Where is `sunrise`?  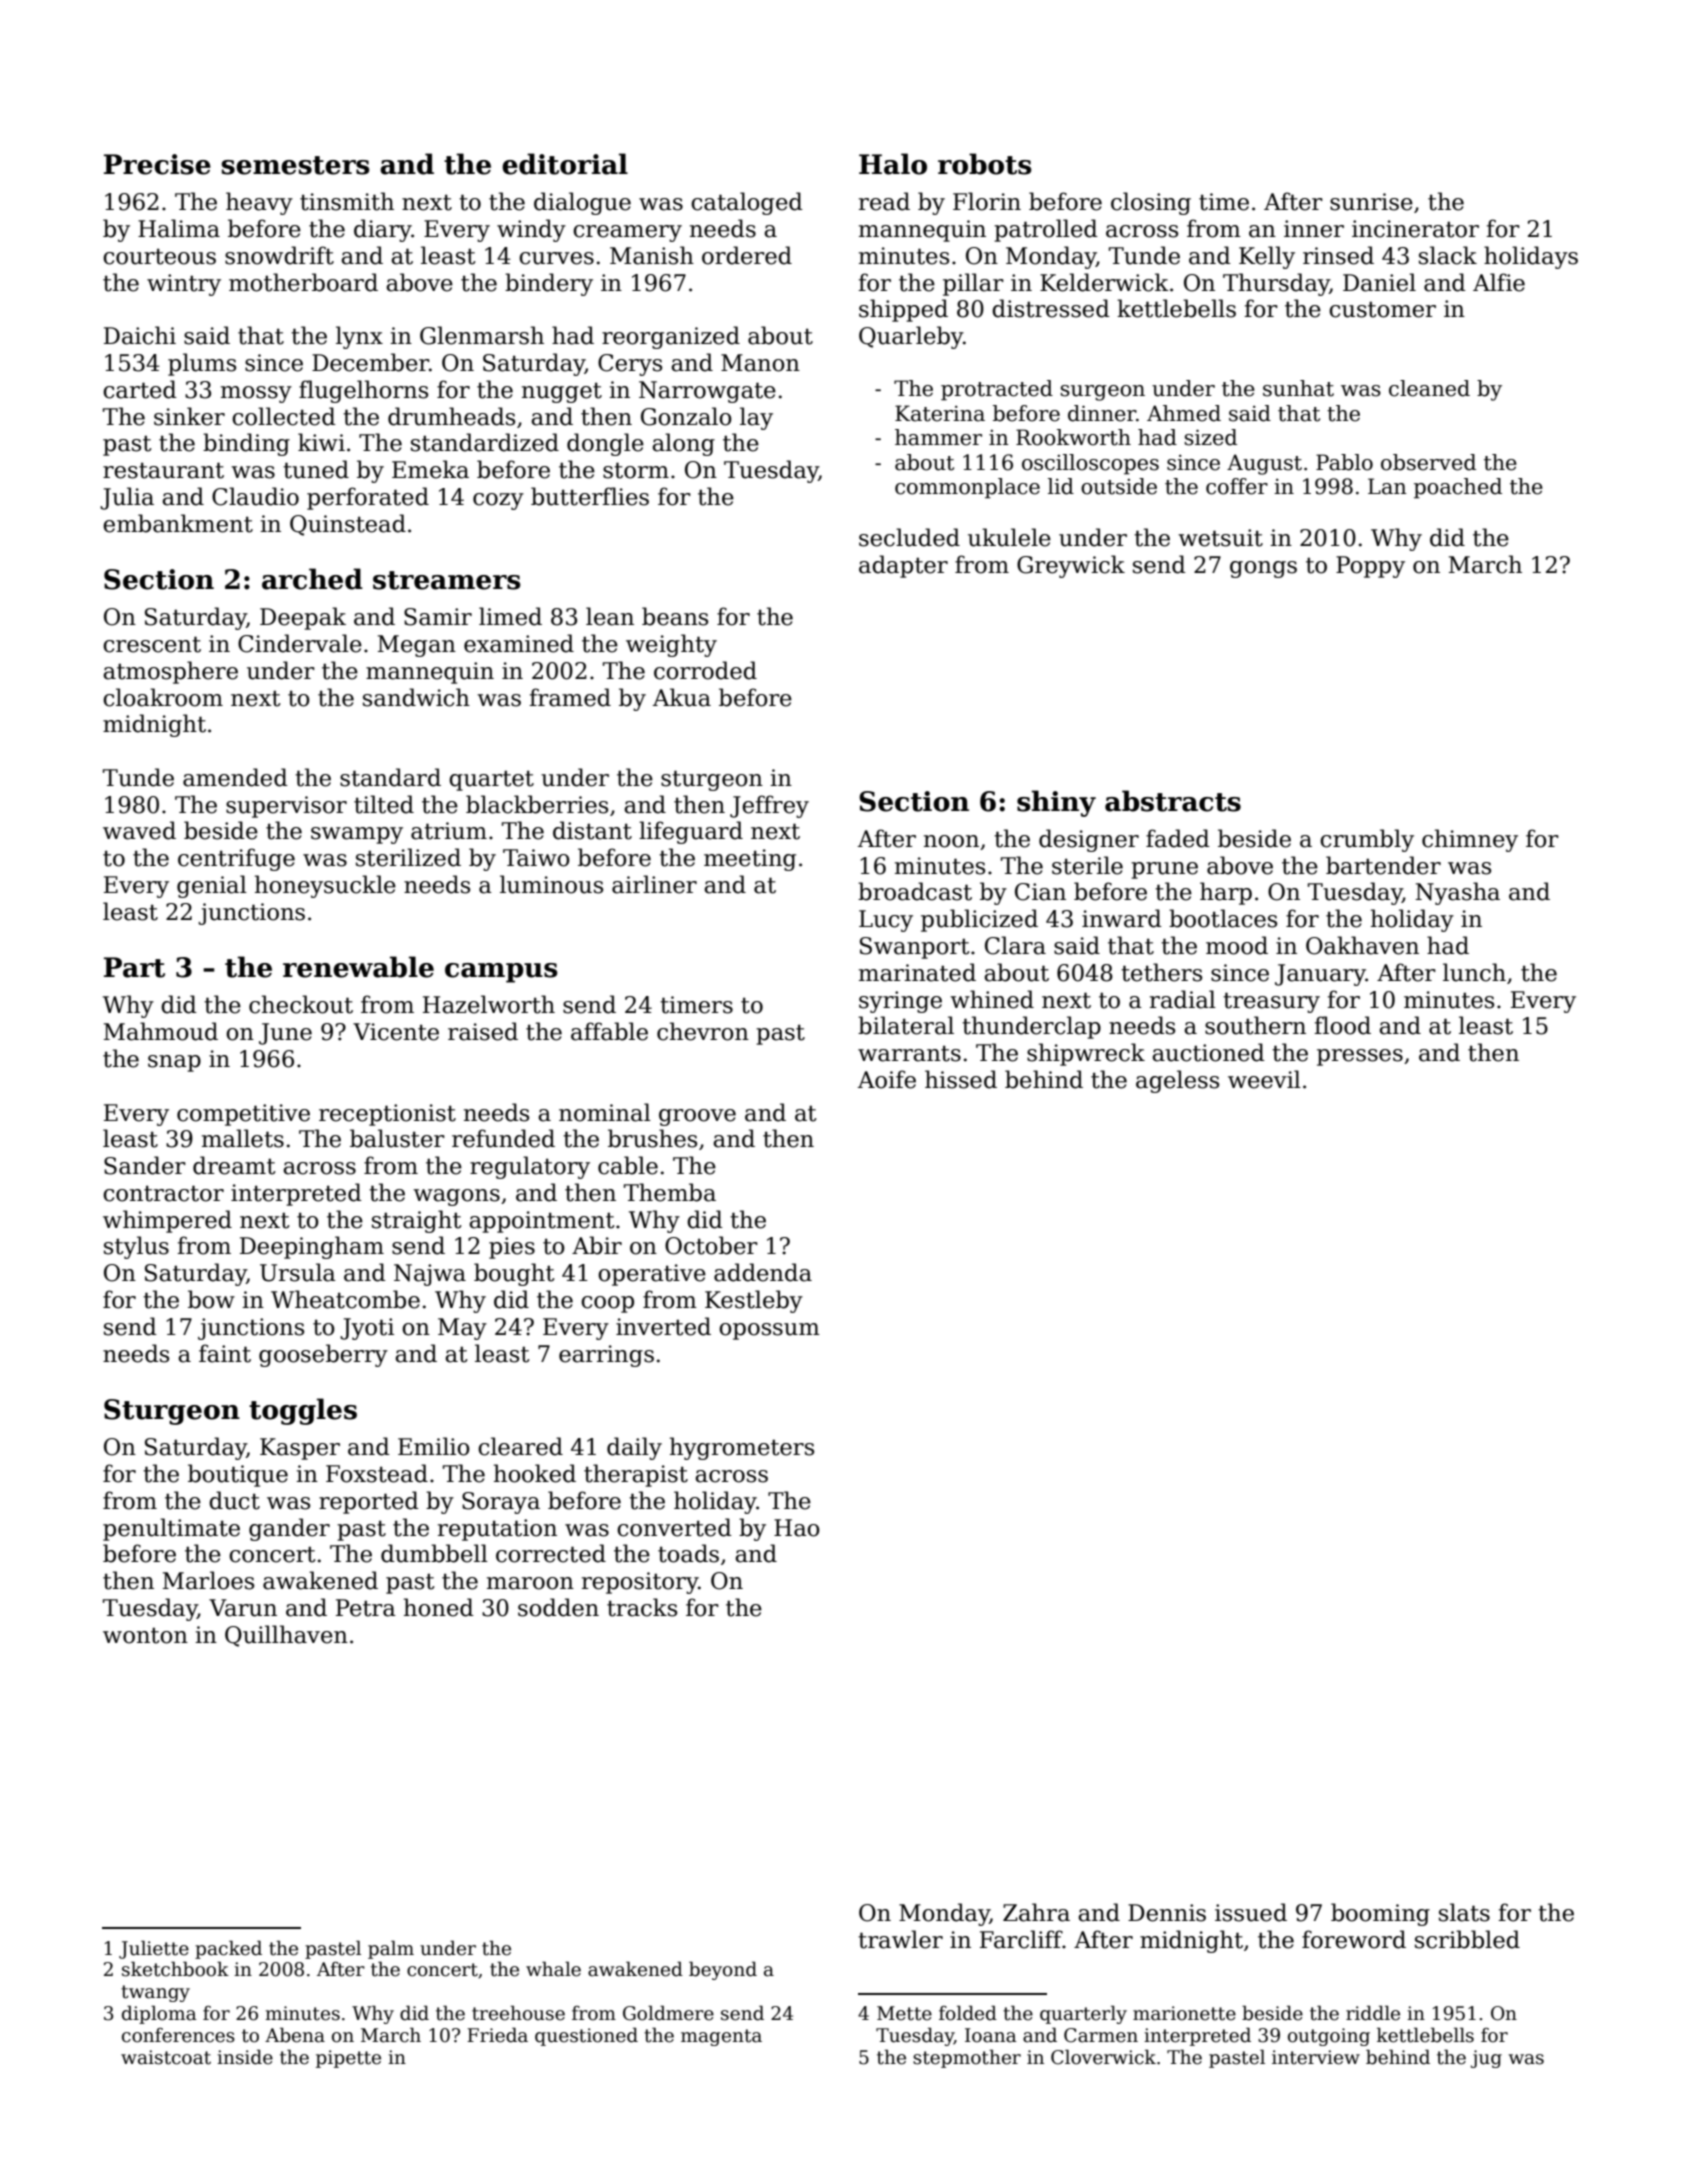
sunrise is located at coordinates (1371, 202).
